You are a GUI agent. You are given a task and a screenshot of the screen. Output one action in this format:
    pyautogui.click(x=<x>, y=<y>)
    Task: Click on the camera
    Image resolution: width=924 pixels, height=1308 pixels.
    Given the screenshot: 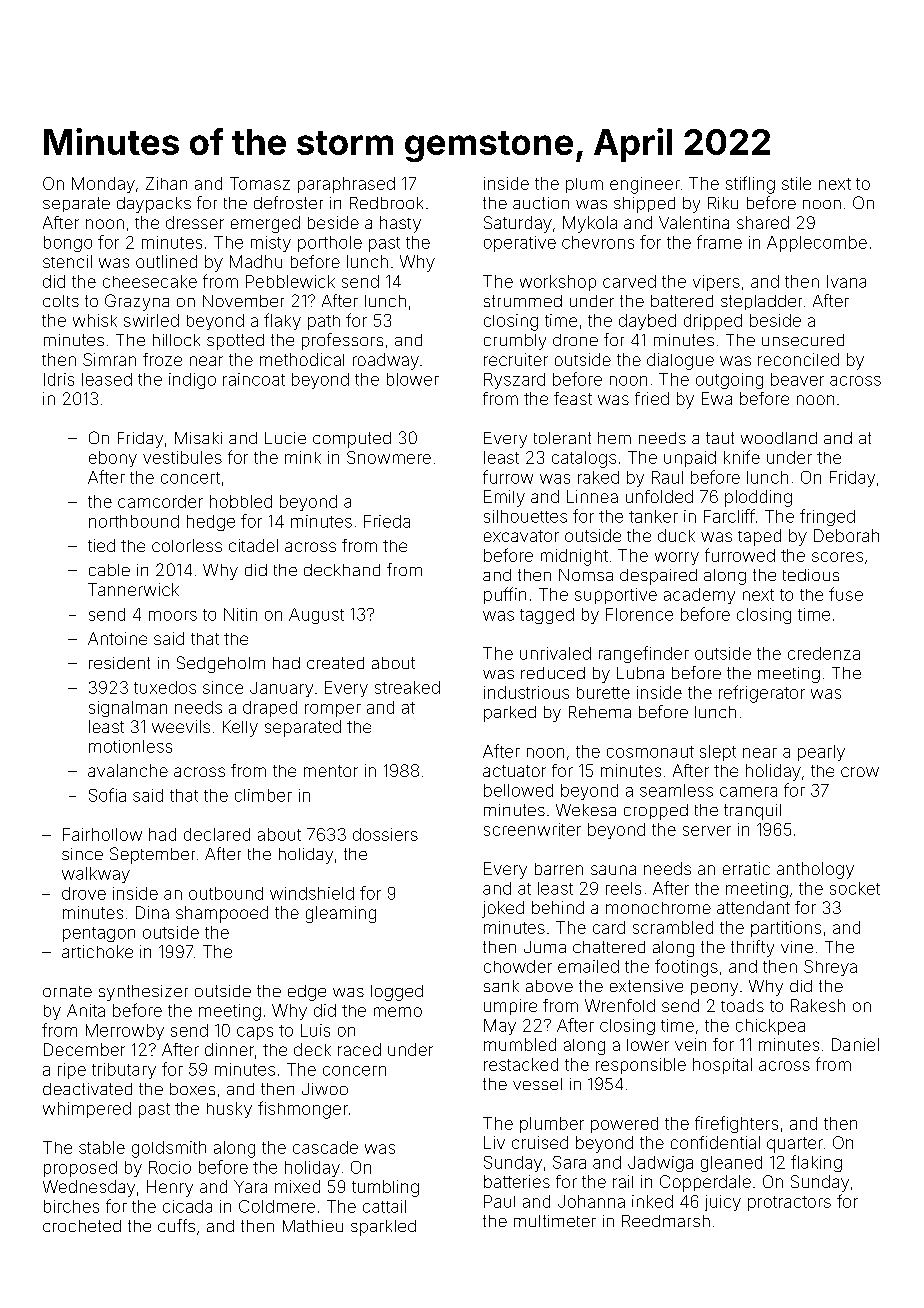 What is the action you would take?
    pyautogui.click(x=748, y=792)
